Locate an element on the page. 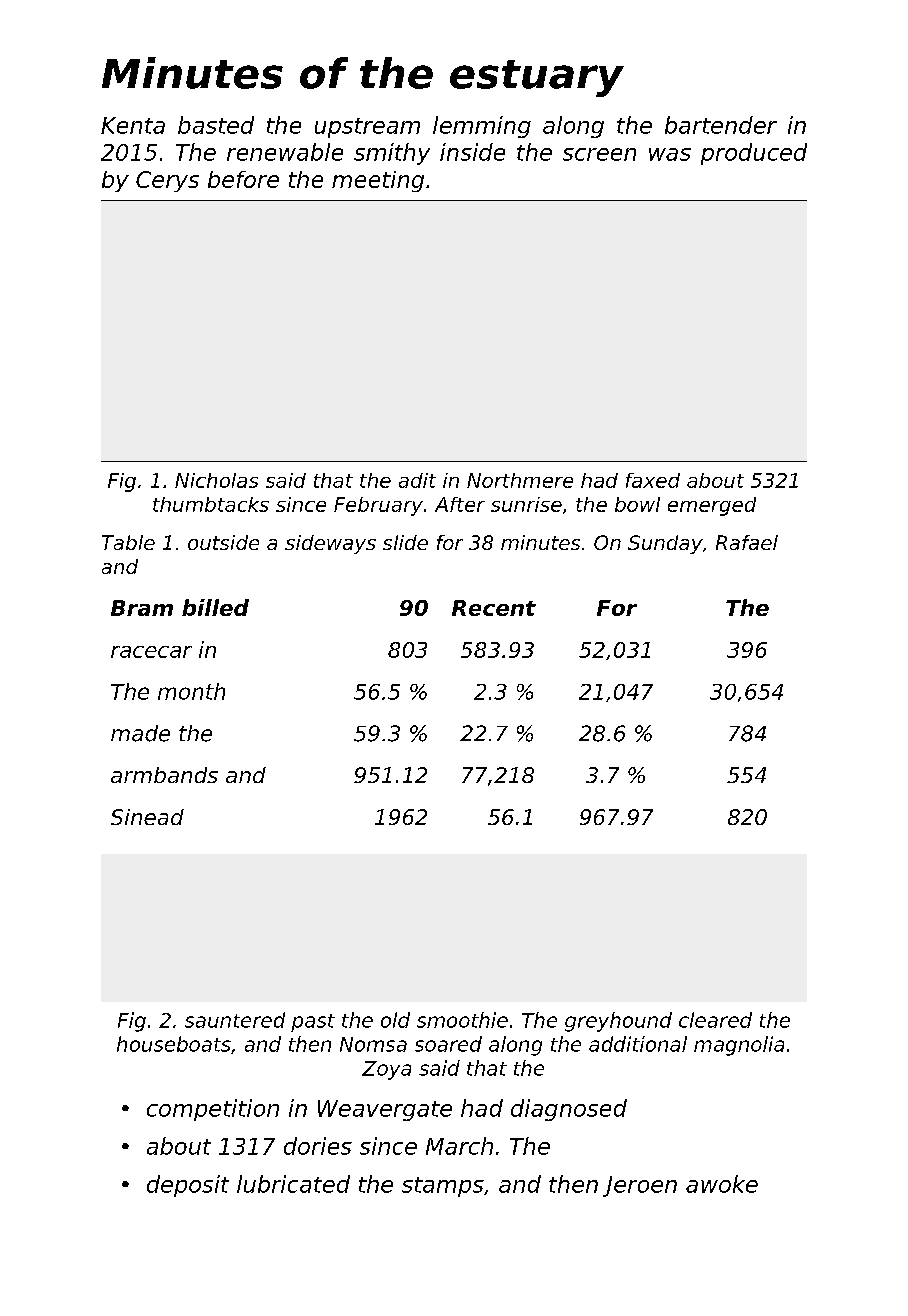  bartender is located at coordinates (721, 125).
